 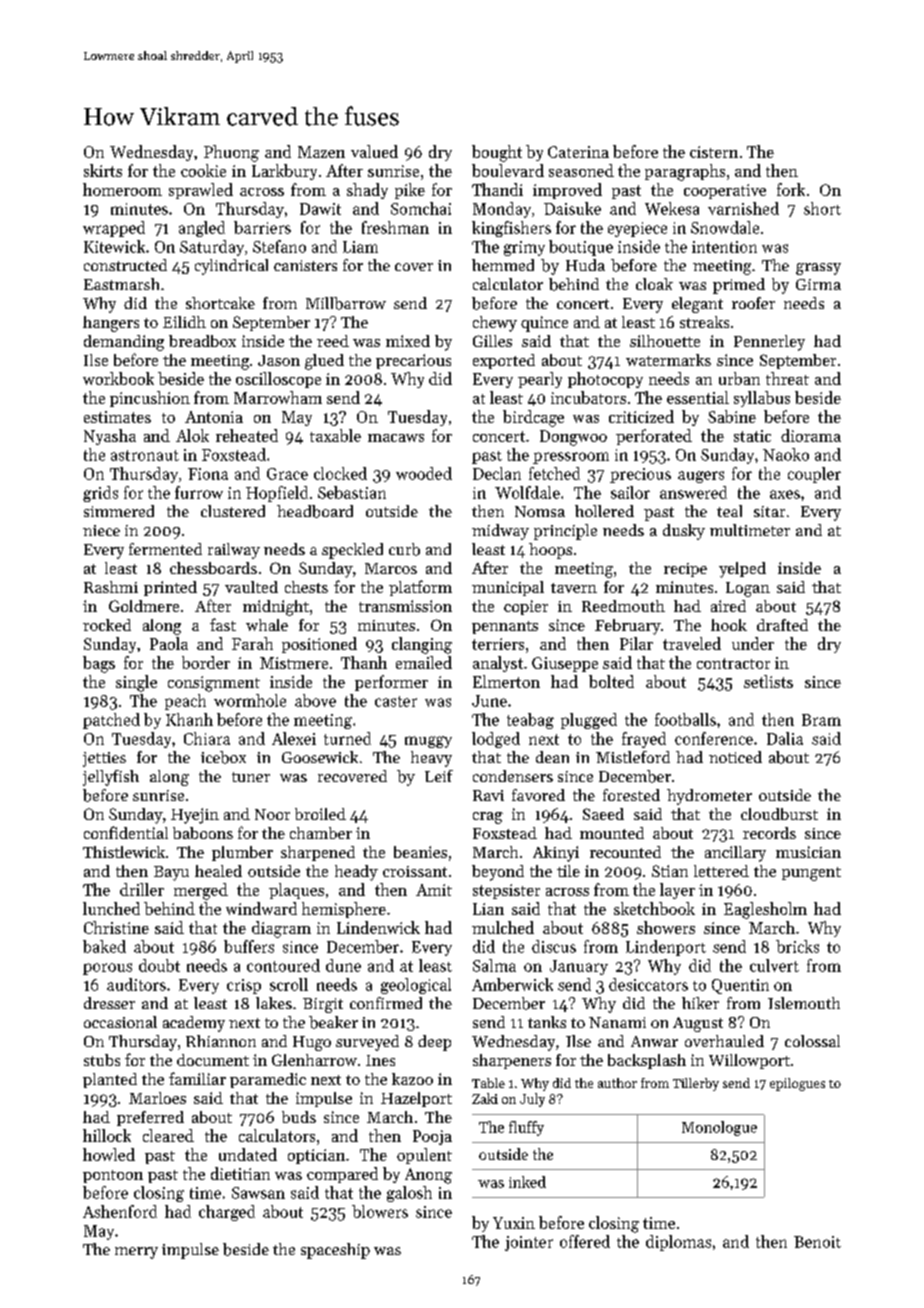 I want to click on hollered, so click(x=604, y=511).
